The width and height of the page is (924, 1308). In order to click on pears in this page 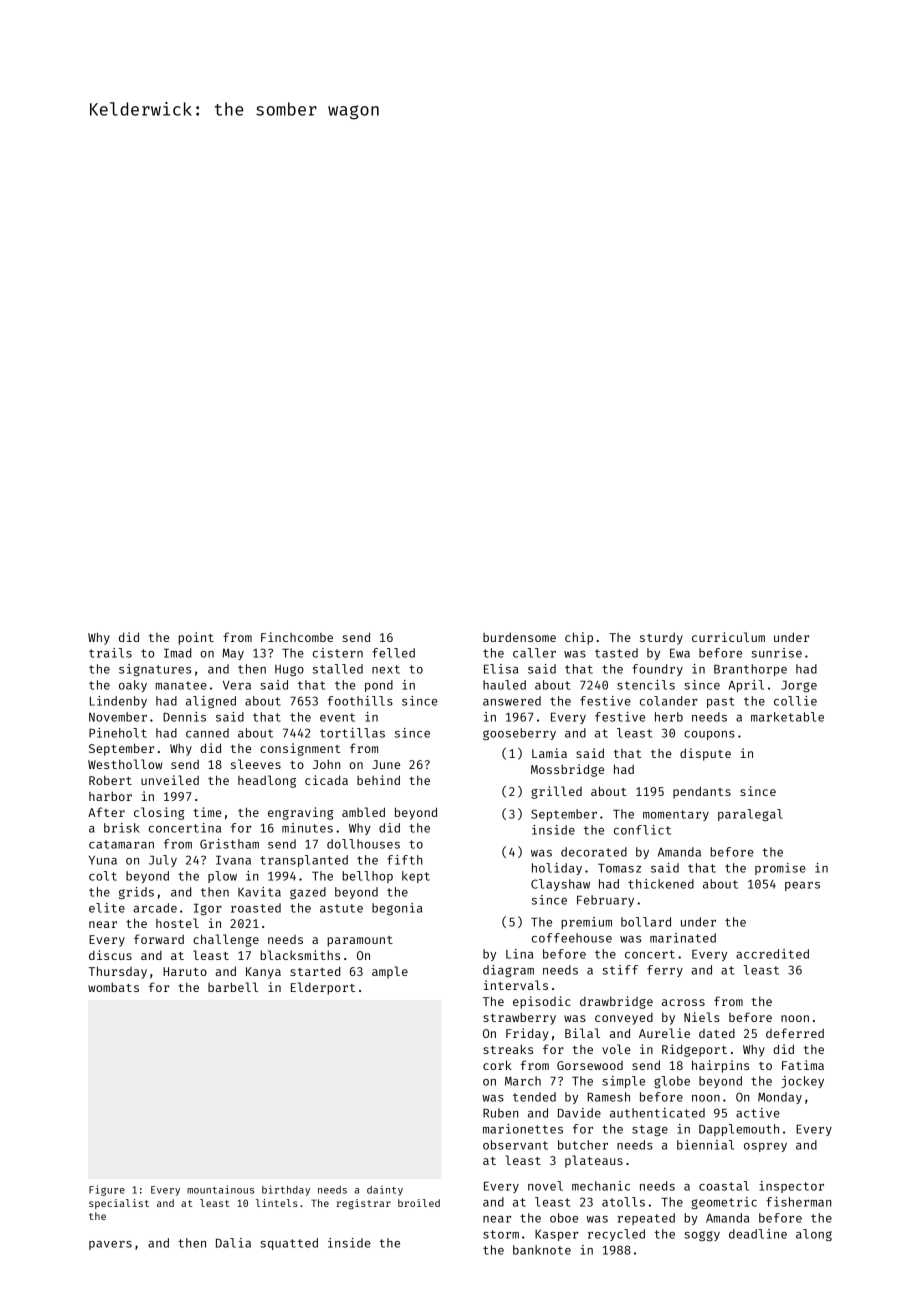, I will do `click(802, 886)`.
